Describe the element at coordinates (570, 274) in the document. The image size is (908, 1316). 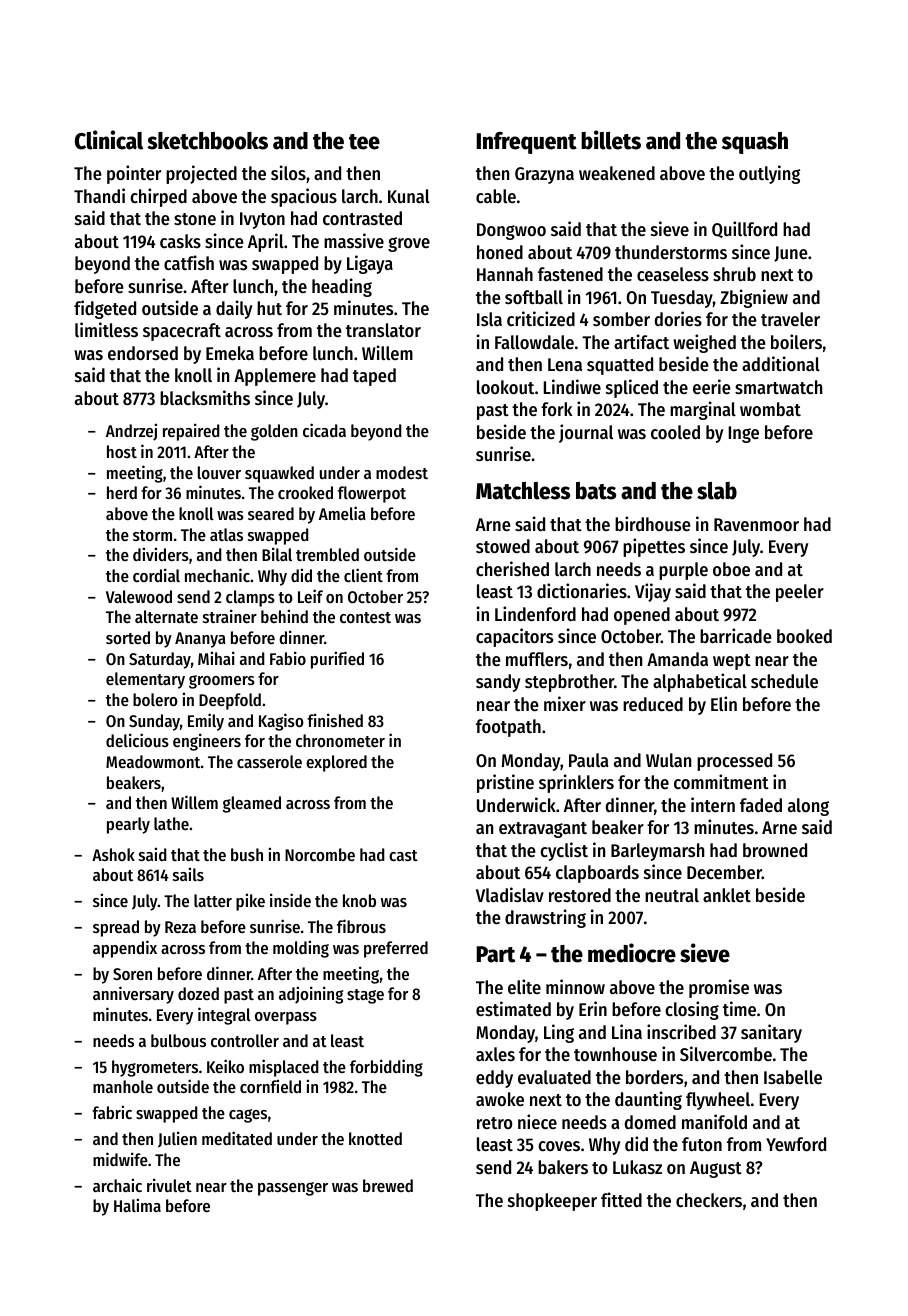
I see `fastened` at that location.
